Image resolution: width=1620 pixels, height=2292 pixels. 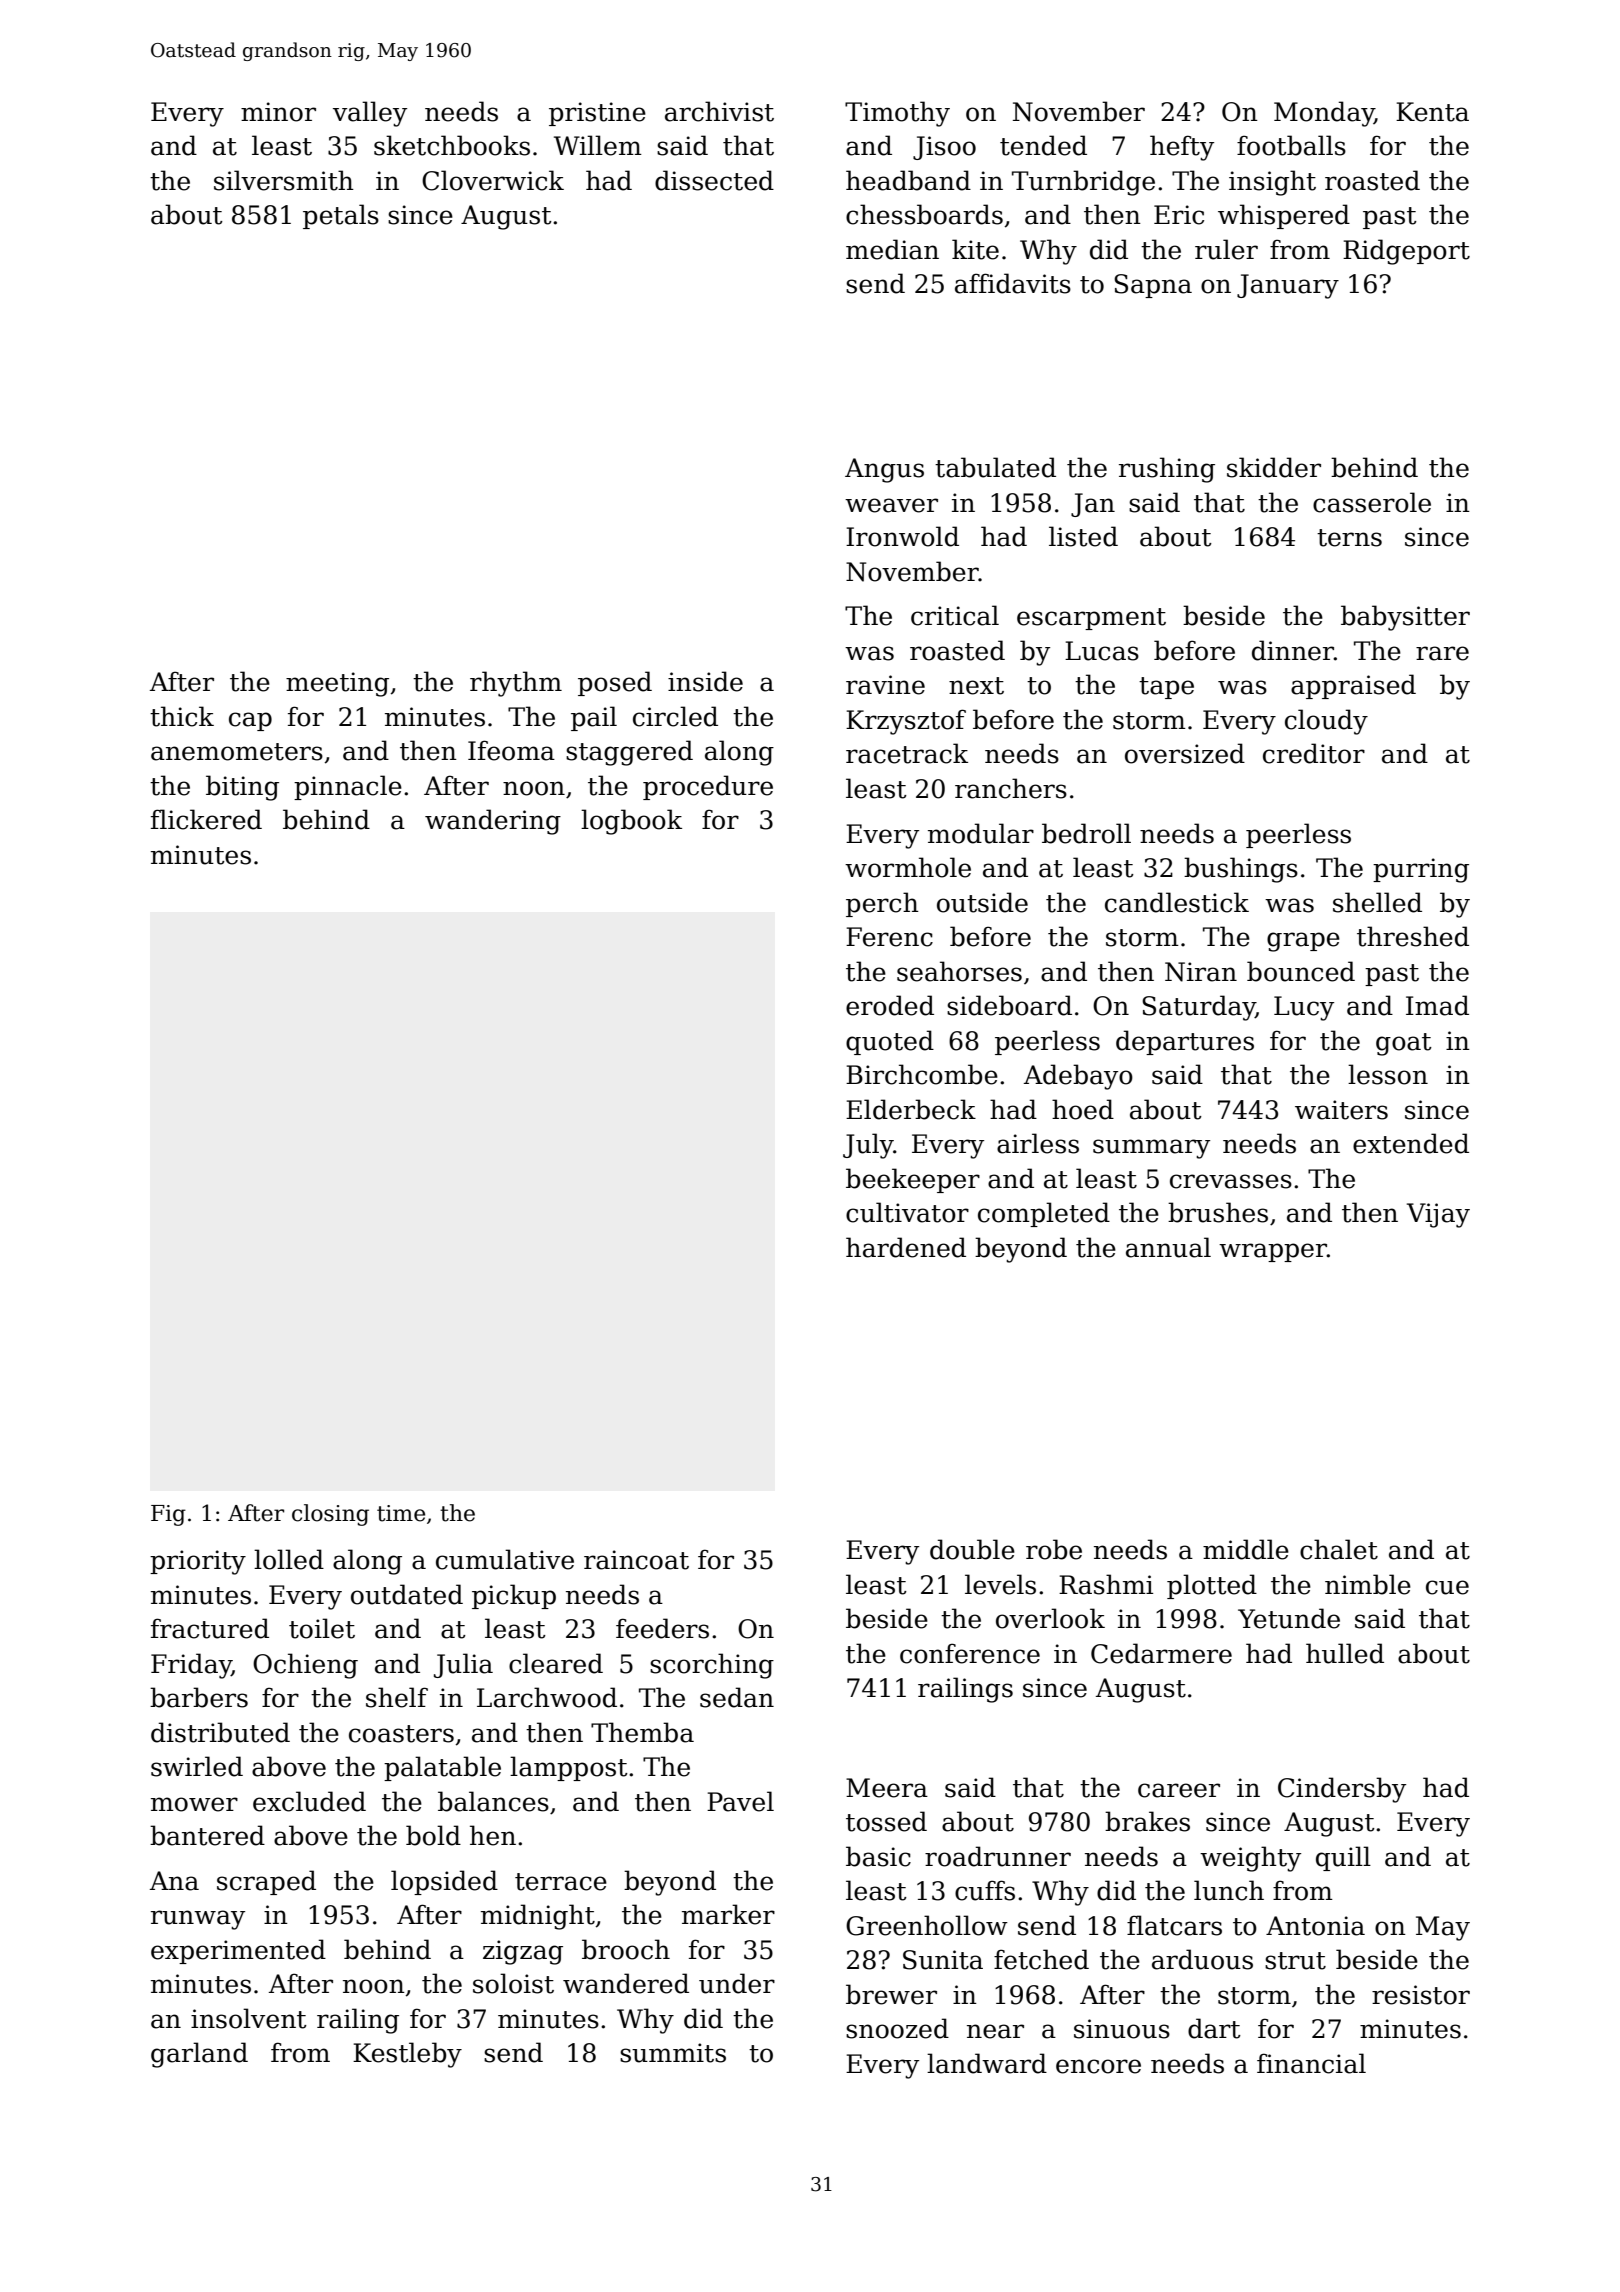 What do you see at coordinates (182, 716) in the screenshot?
I see `thick` at bounding box center [182, 716].
